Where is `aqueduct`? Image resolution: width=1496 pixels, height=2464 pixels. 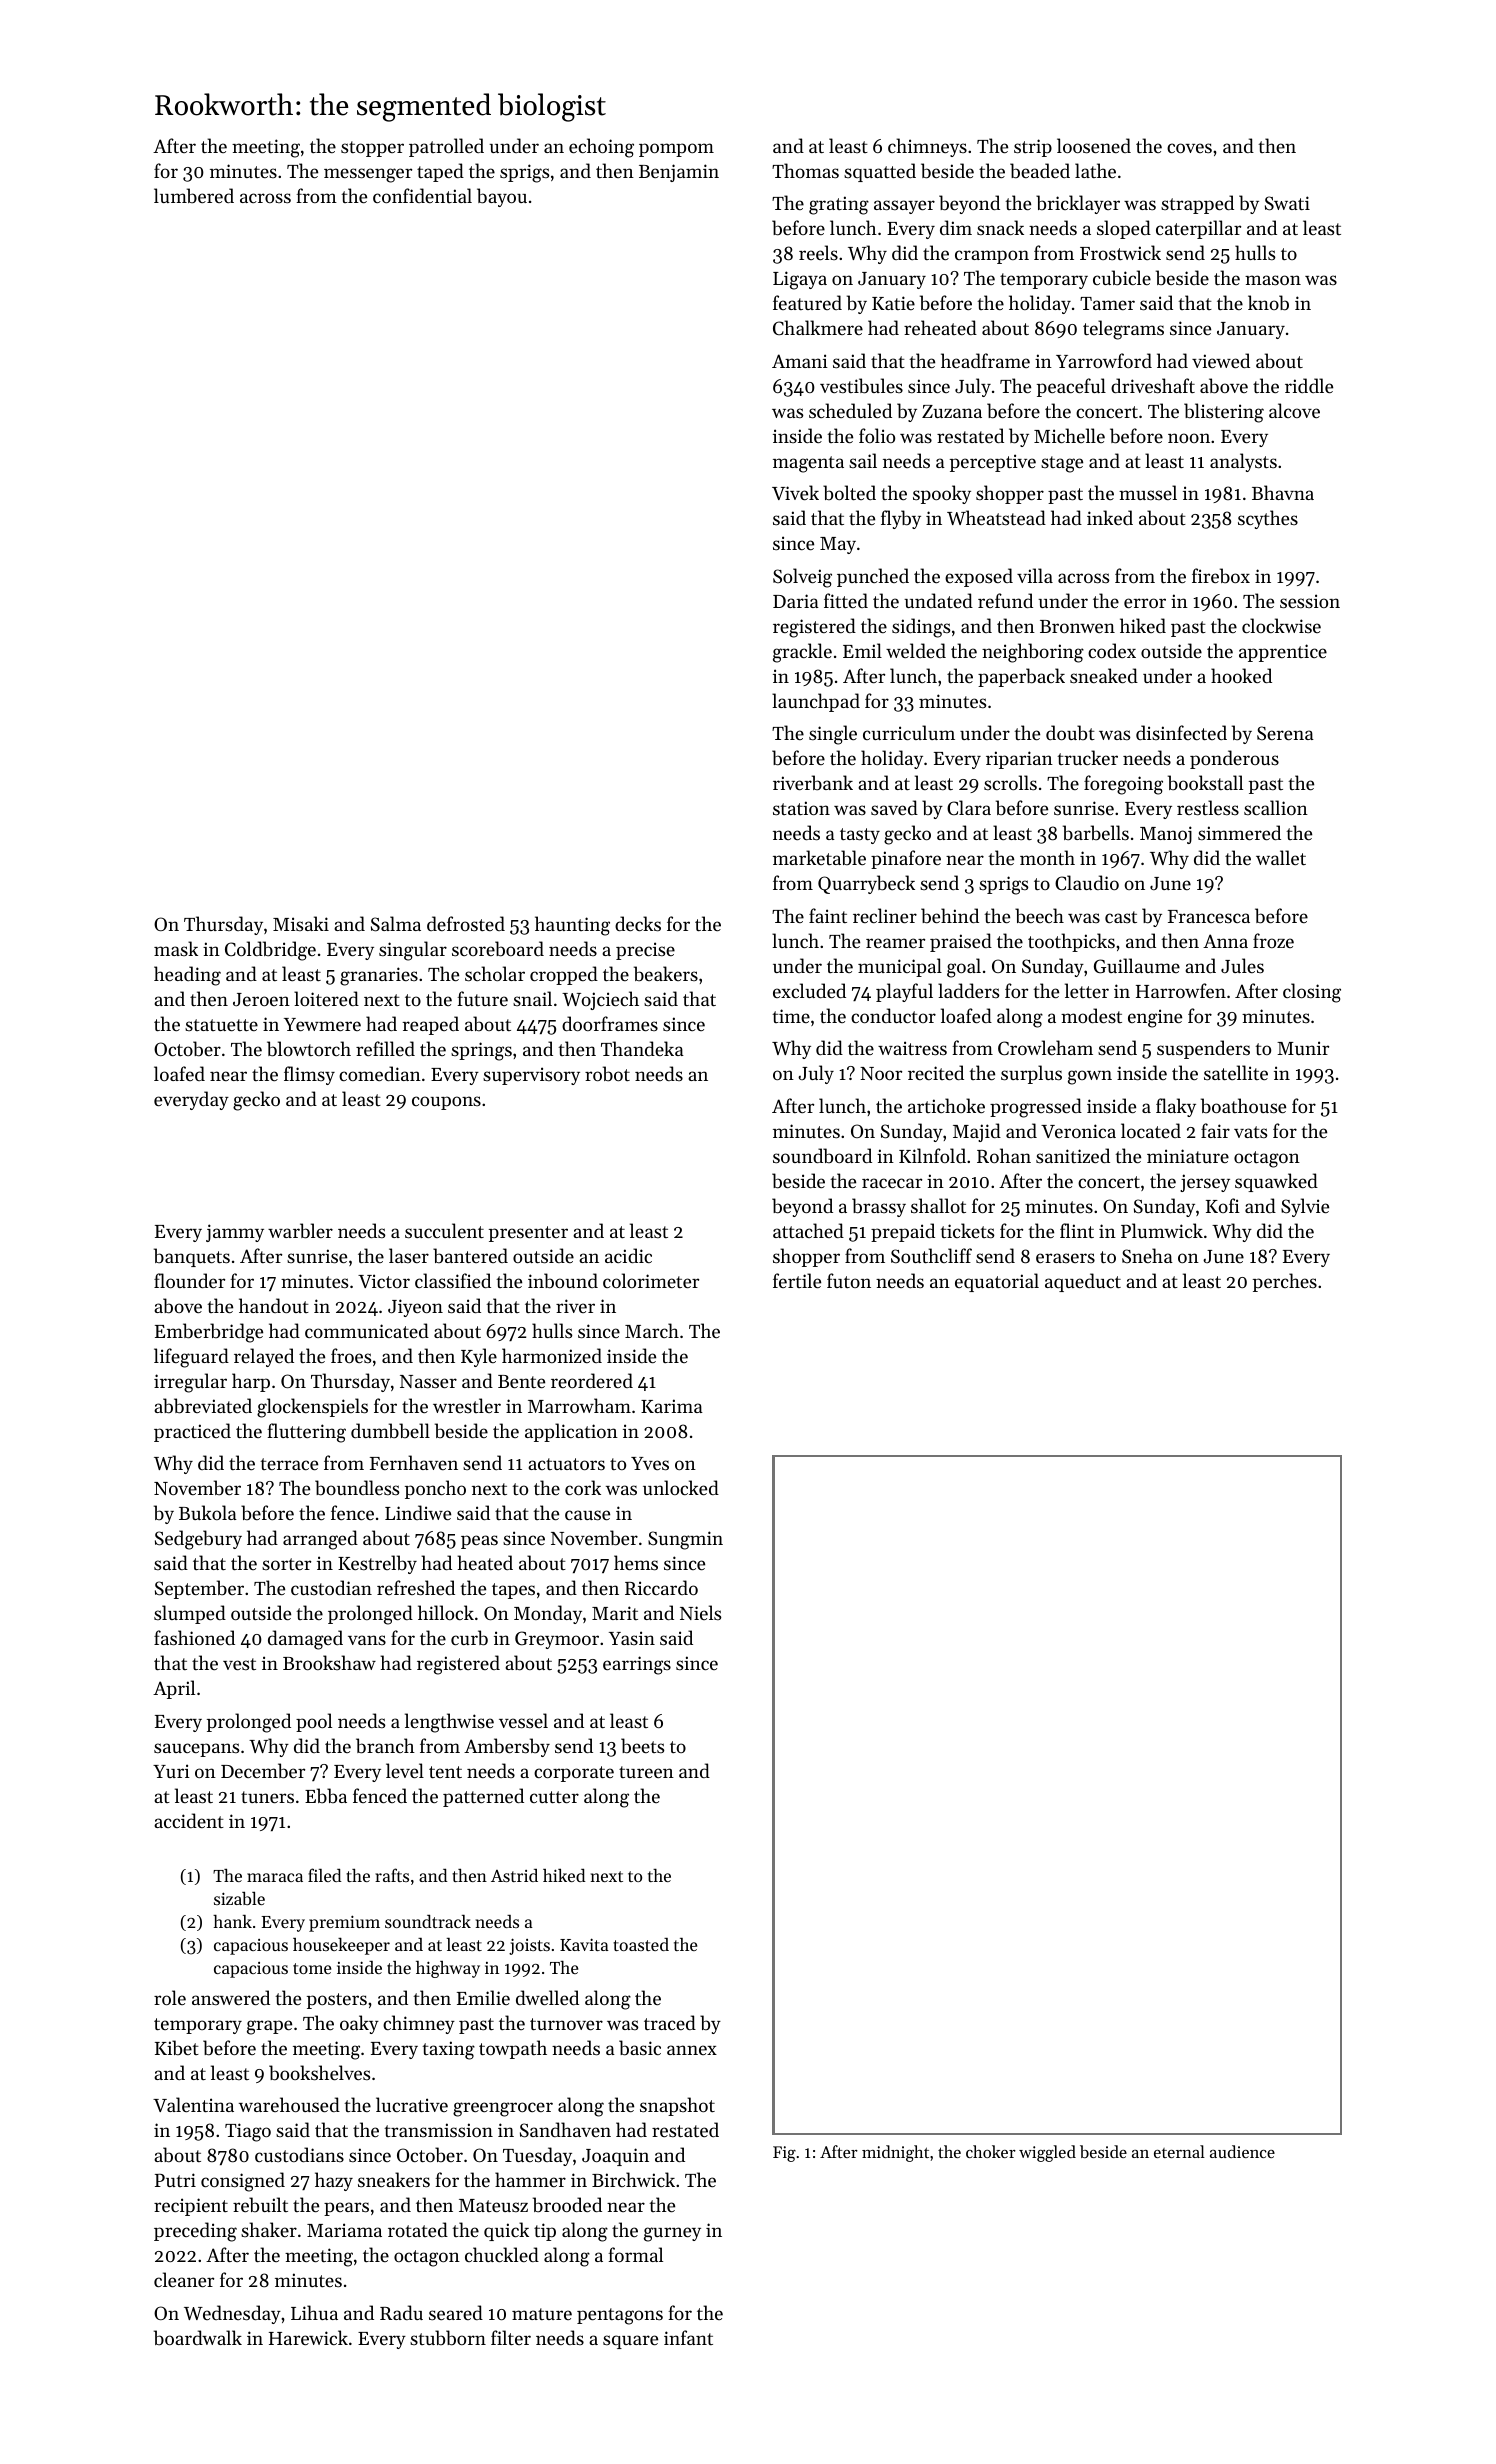 aqueduct is located at coordinates (1083, 1282).
